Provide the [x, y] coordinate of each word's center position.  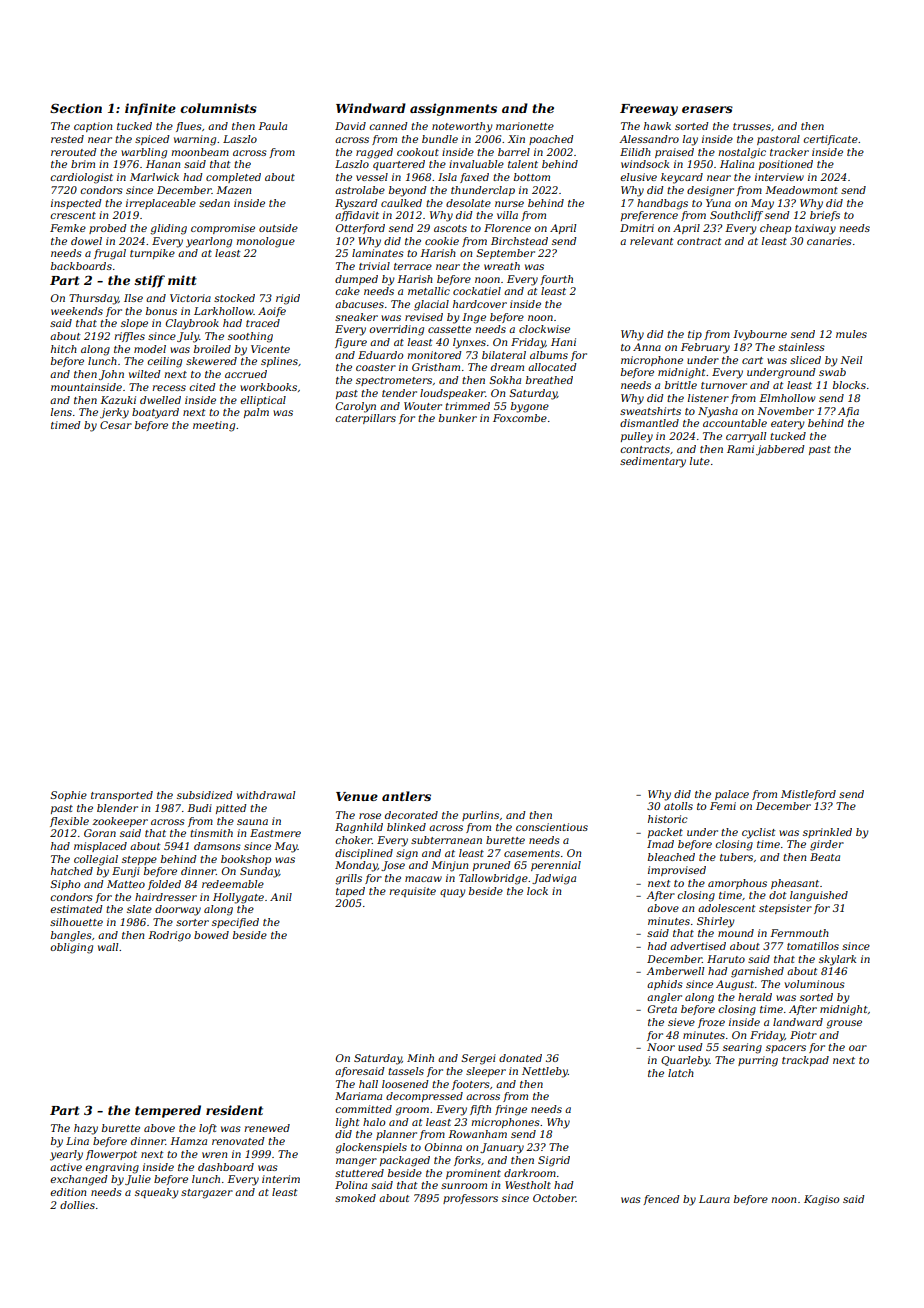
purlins [480, 816]
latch [681, 1073]
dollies [77, 1205]
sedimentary [653, 462]
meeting [214, 426]
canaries [829, 241]
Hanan [163, 164]
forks [467, 1161]
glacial [431, 305]
